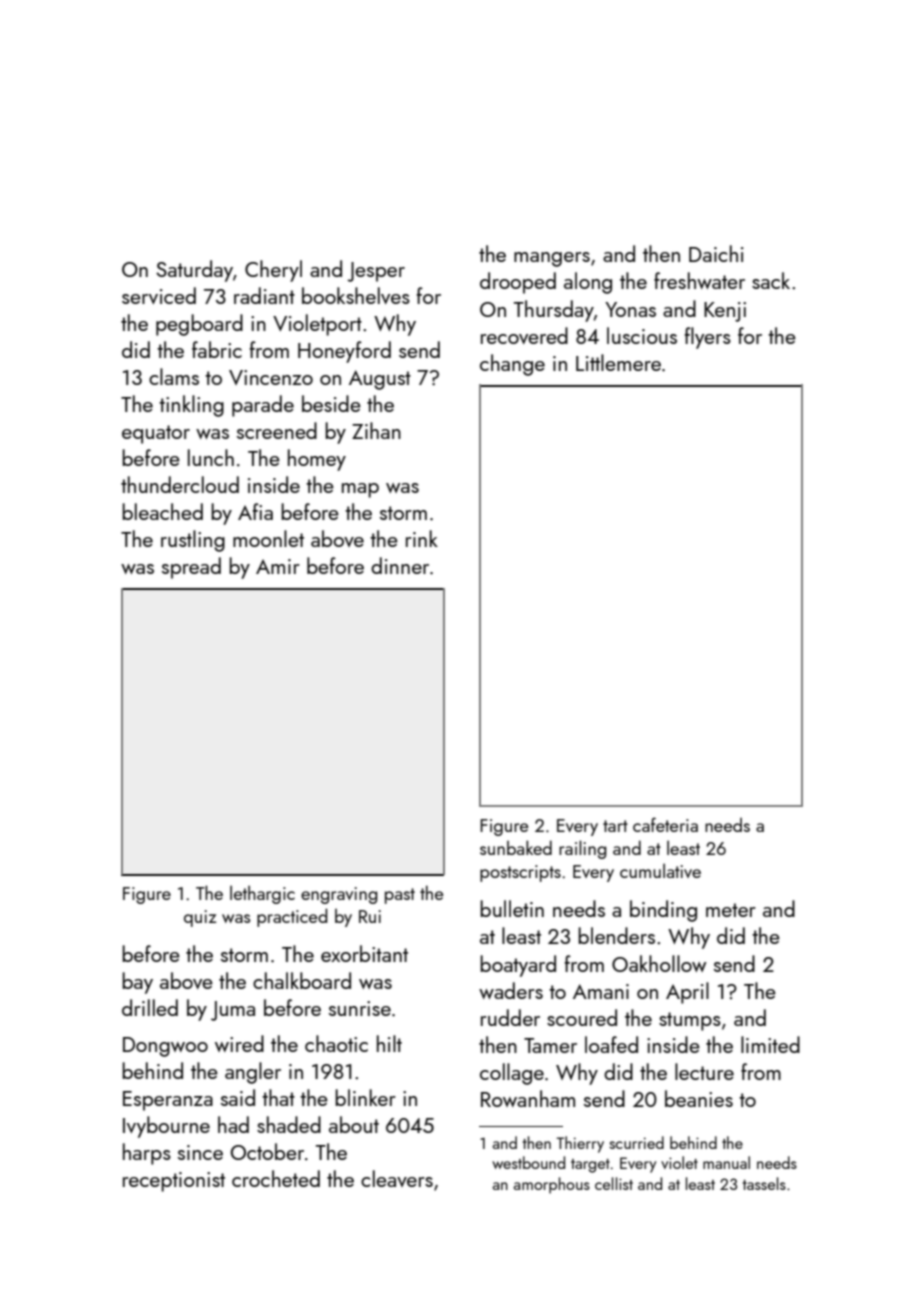  Describe the element at coordinates (615, 826) in the screenshot. I see `tart` at that location.
